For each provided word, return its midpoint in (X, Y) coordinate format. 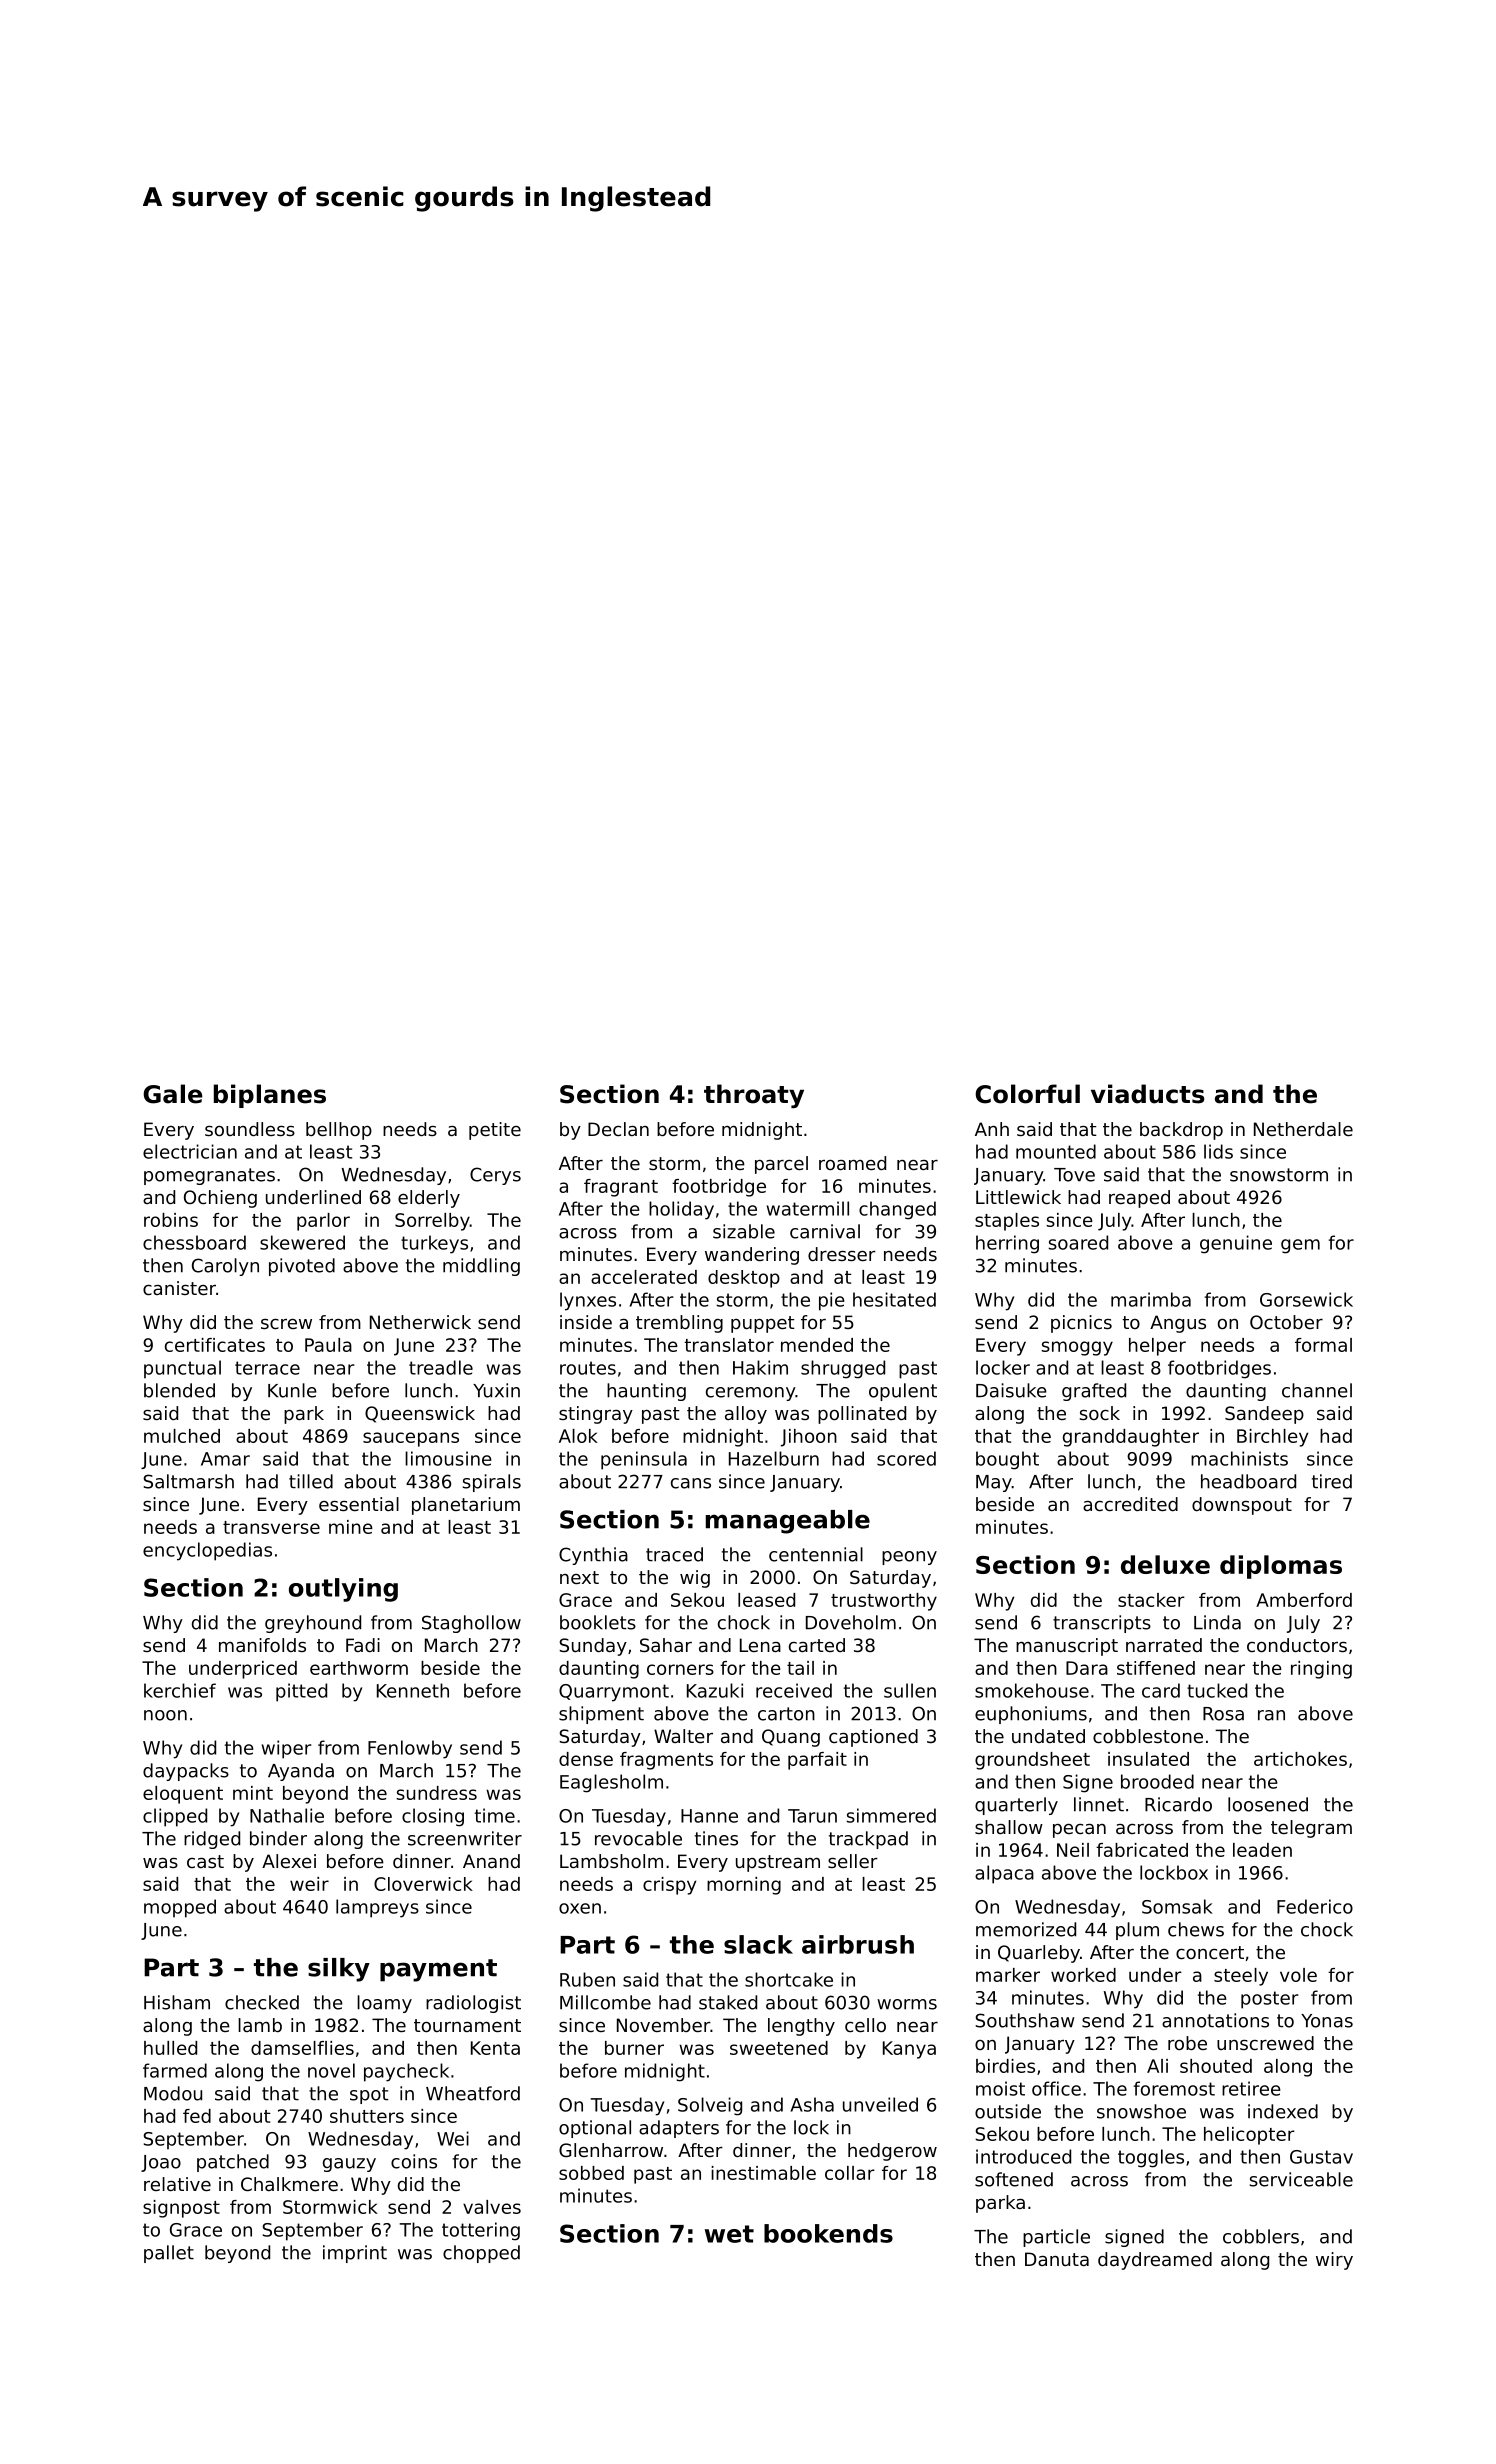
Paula (328, 1345)
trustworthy (884, 1602)
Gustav (1321, 2157)
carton (786, 1714)
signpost (181, 2209)
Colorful (1027, 1094)
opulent (903, 1392)
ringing (1321, 1670)
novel (331, 2070)
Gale (172, 1094)
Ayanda (301, 1772)
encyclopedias (207, 1551)
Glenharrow (611, 2150)
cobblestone (1148, 1736)
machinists (1239, 1458)
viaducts (1147, 1094)
